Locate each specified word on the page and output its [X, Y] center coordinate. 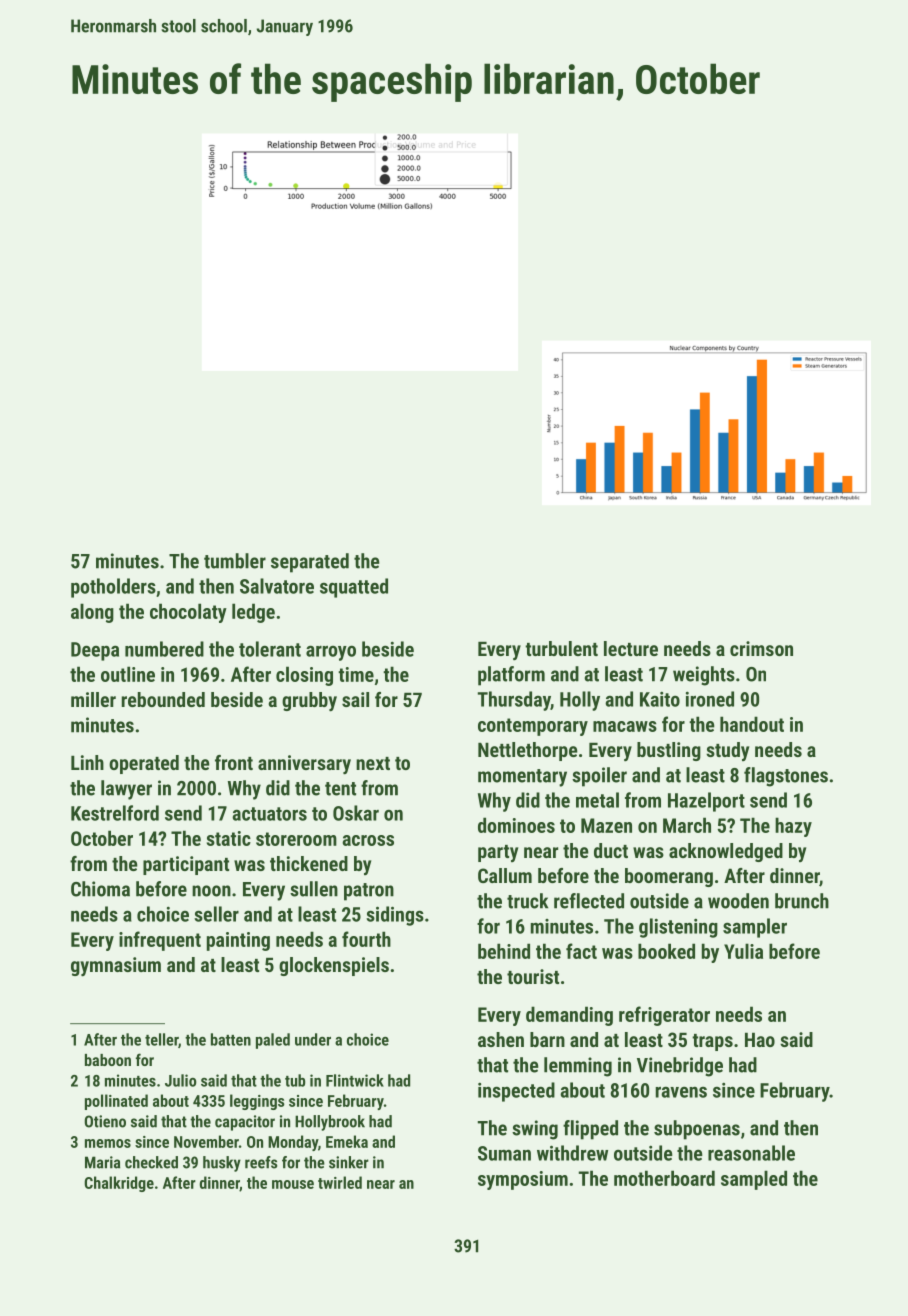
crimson [761, 648]
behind [504, 951]
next [373, 763]
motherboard [664, 1178]
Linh [87, 762]
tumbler [235, 561]
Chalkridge [119, 1184]
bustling [669, 751]
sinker [349, 1162]
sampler [755, 928]
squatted [354, 588]
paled [273, 1041]
